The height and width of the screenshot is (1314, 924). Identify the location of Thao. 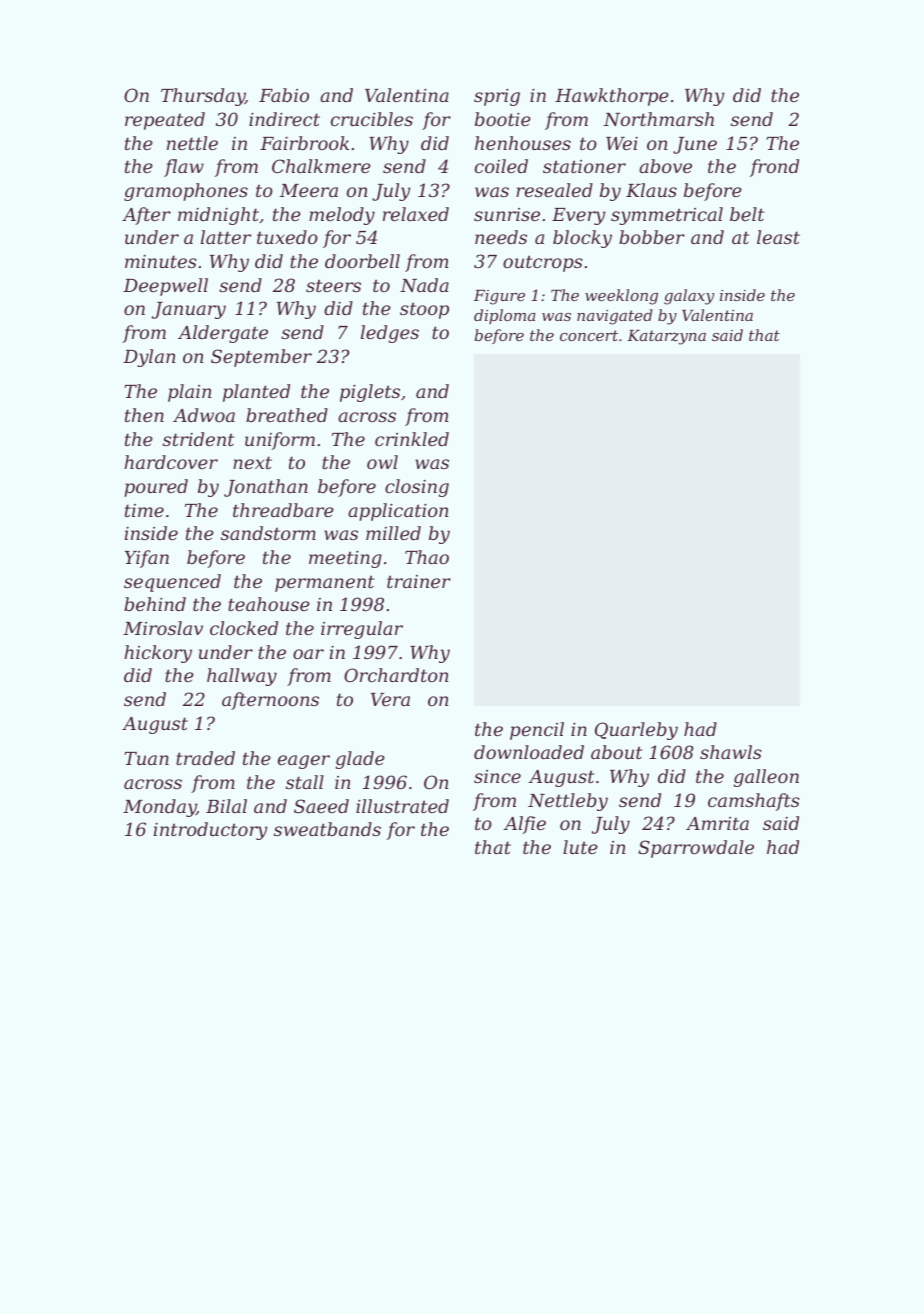
(427, 557).
